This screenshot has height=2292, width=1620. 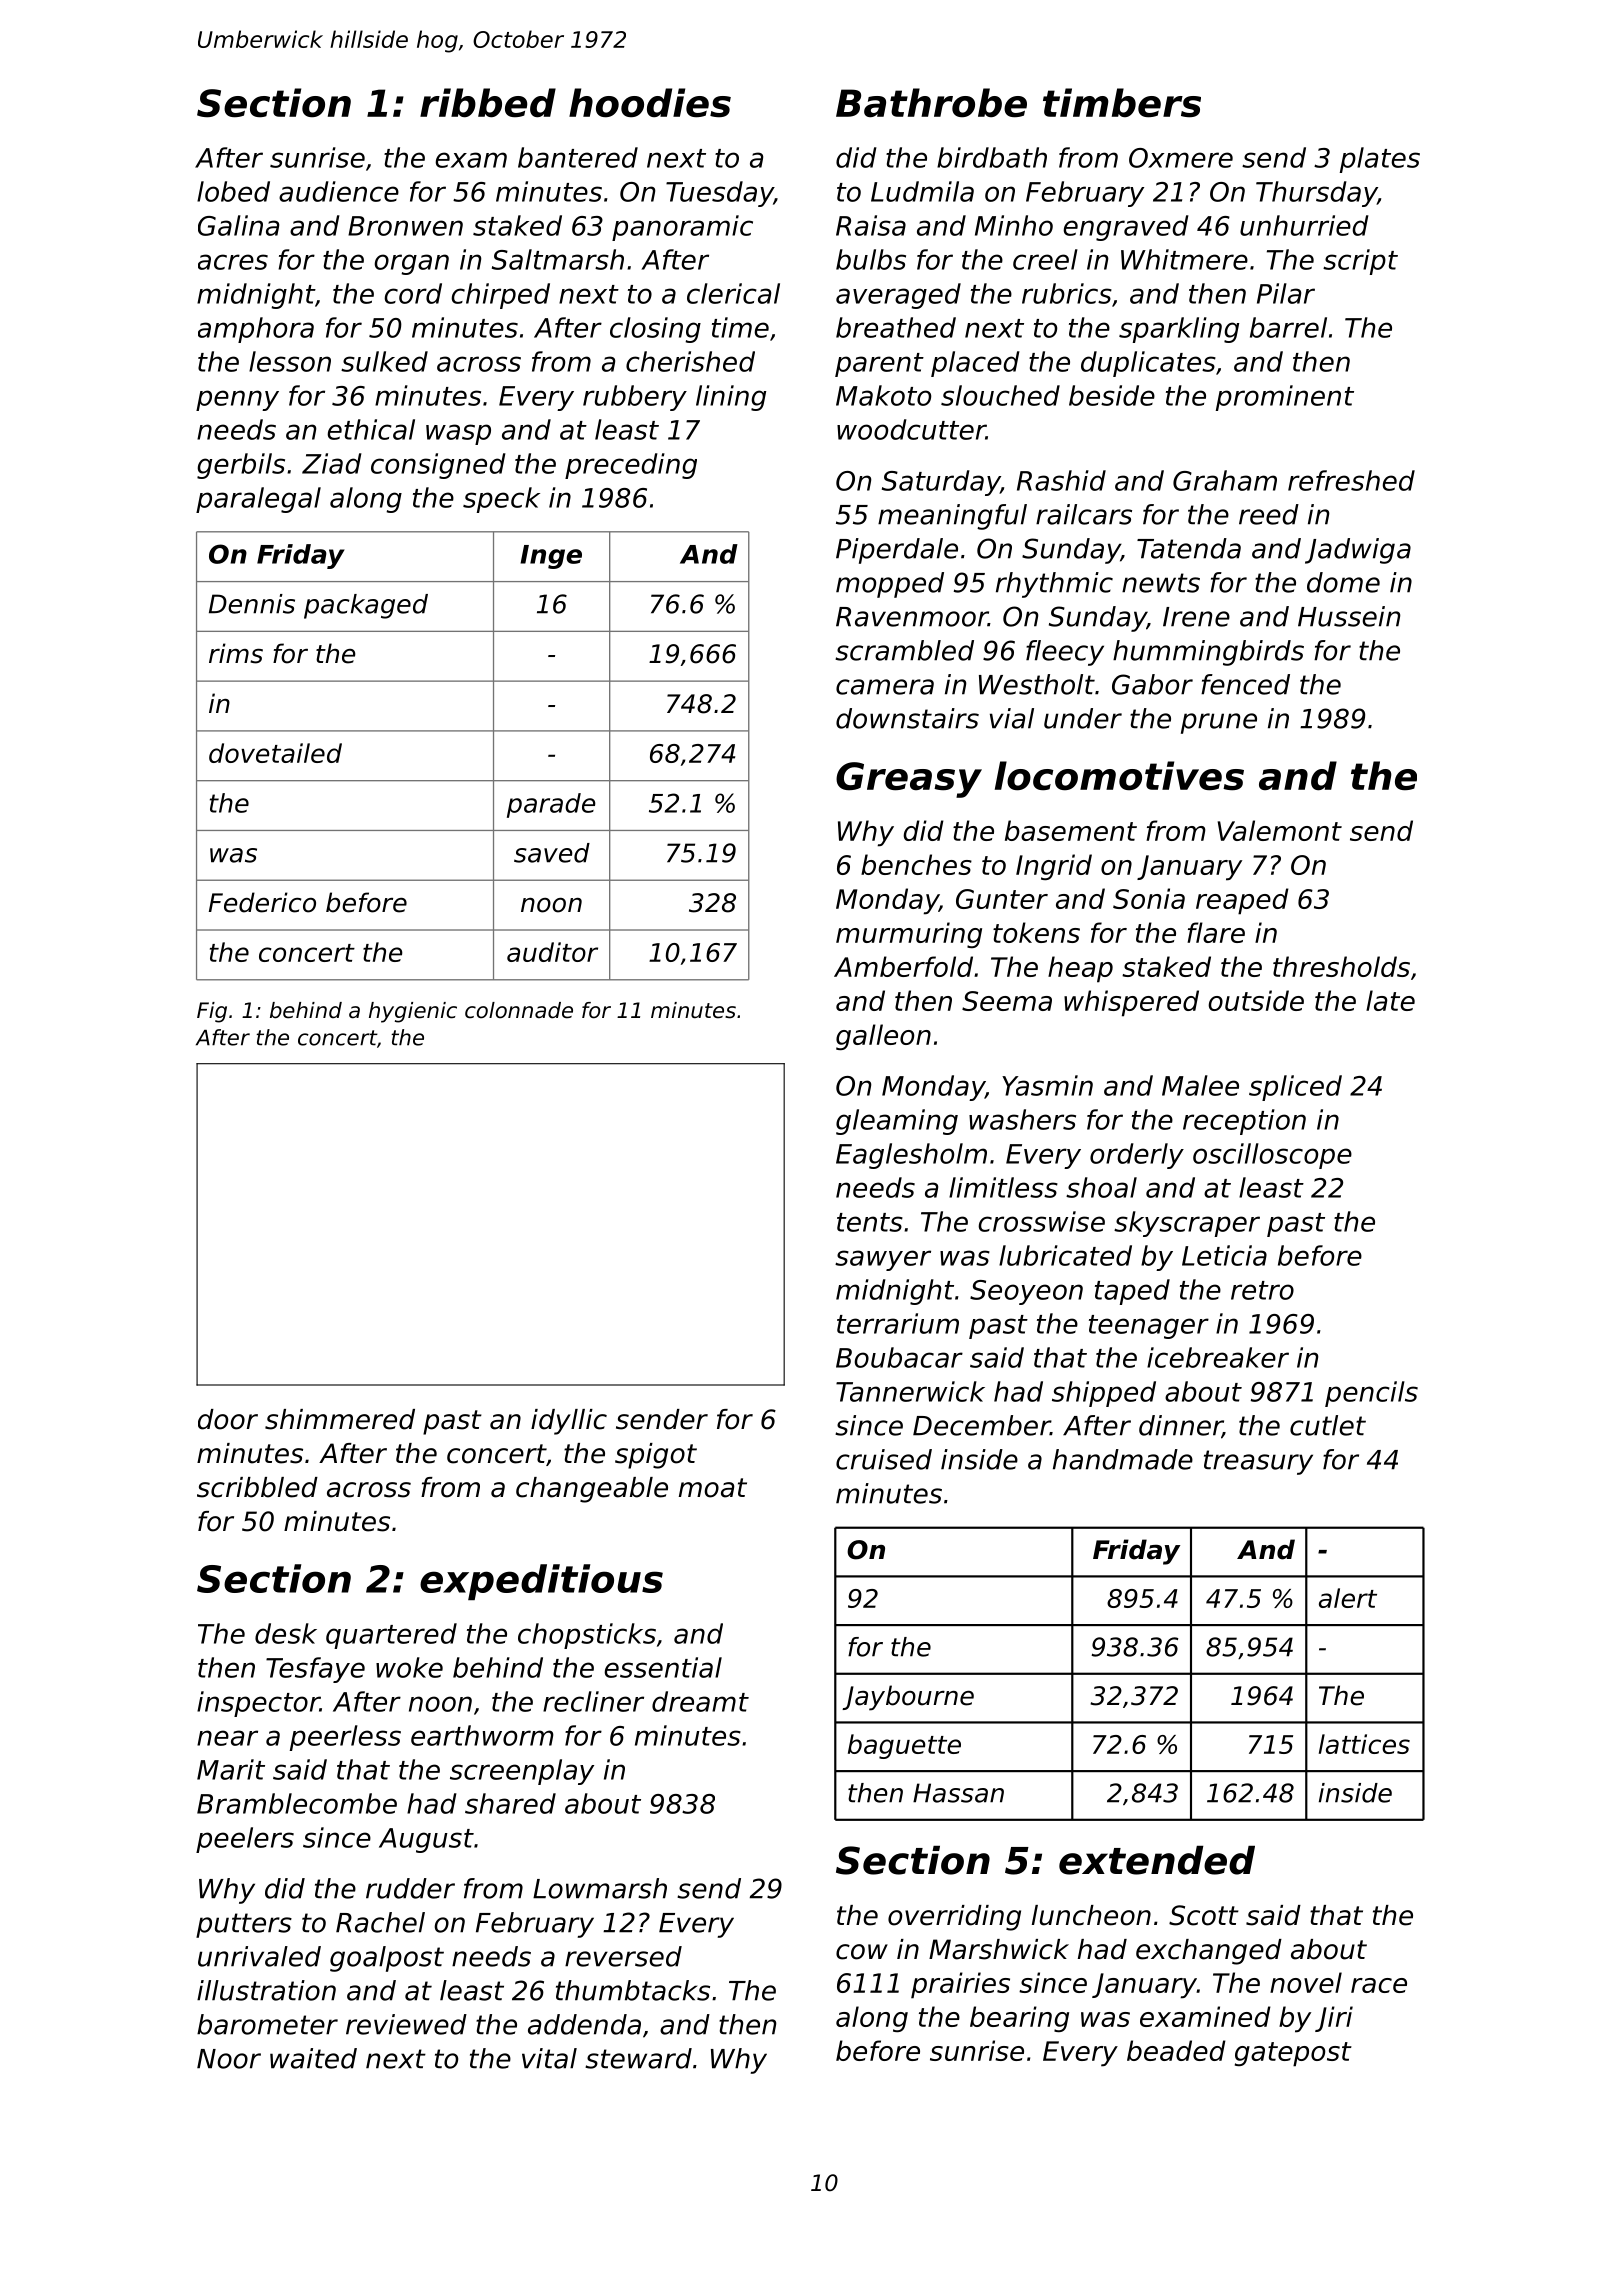 What do you see at coordinates (631, 466) in the screenshot?
I see `preceding` at bounding box center [631, 466].
